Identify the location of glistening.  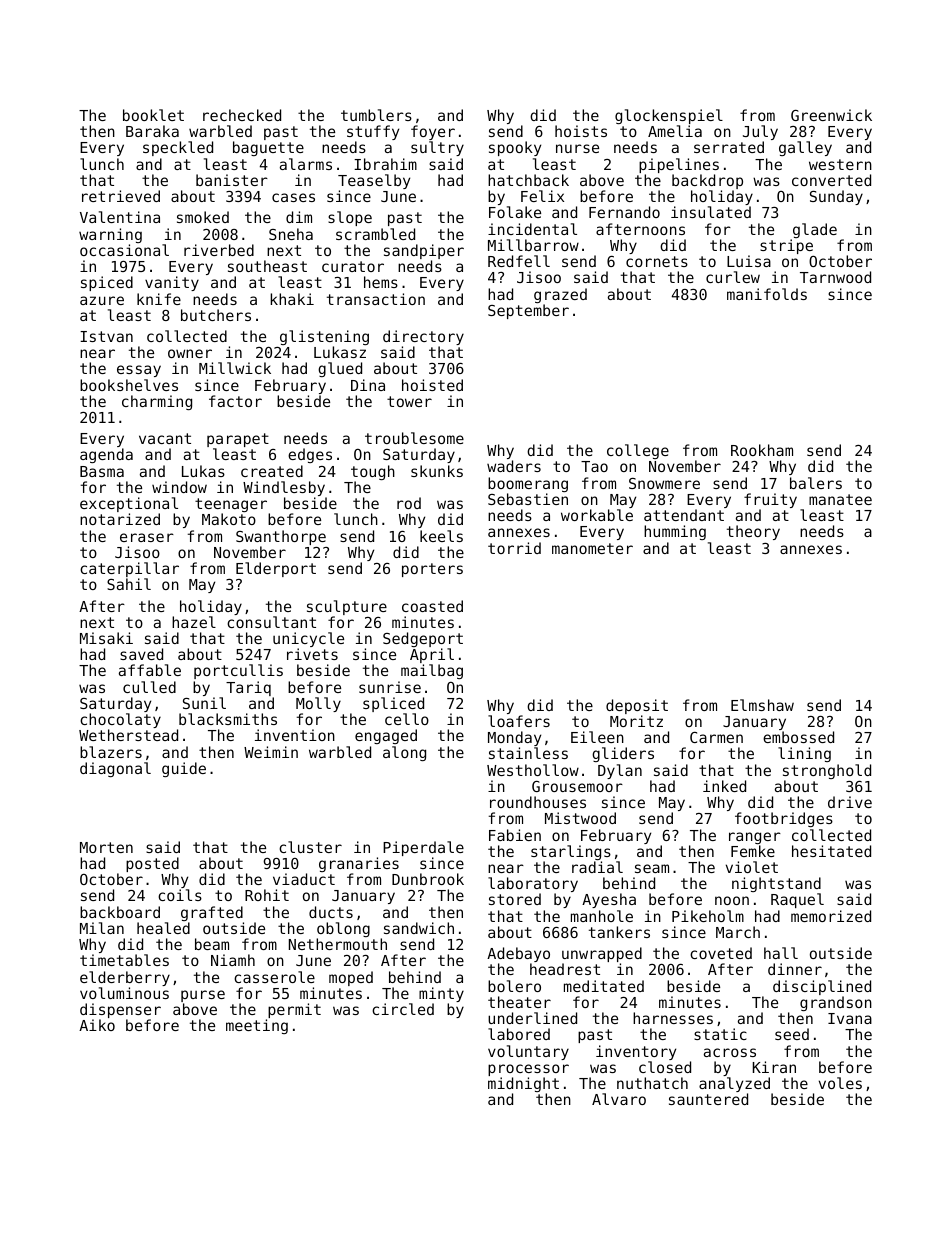
(324, 337).
